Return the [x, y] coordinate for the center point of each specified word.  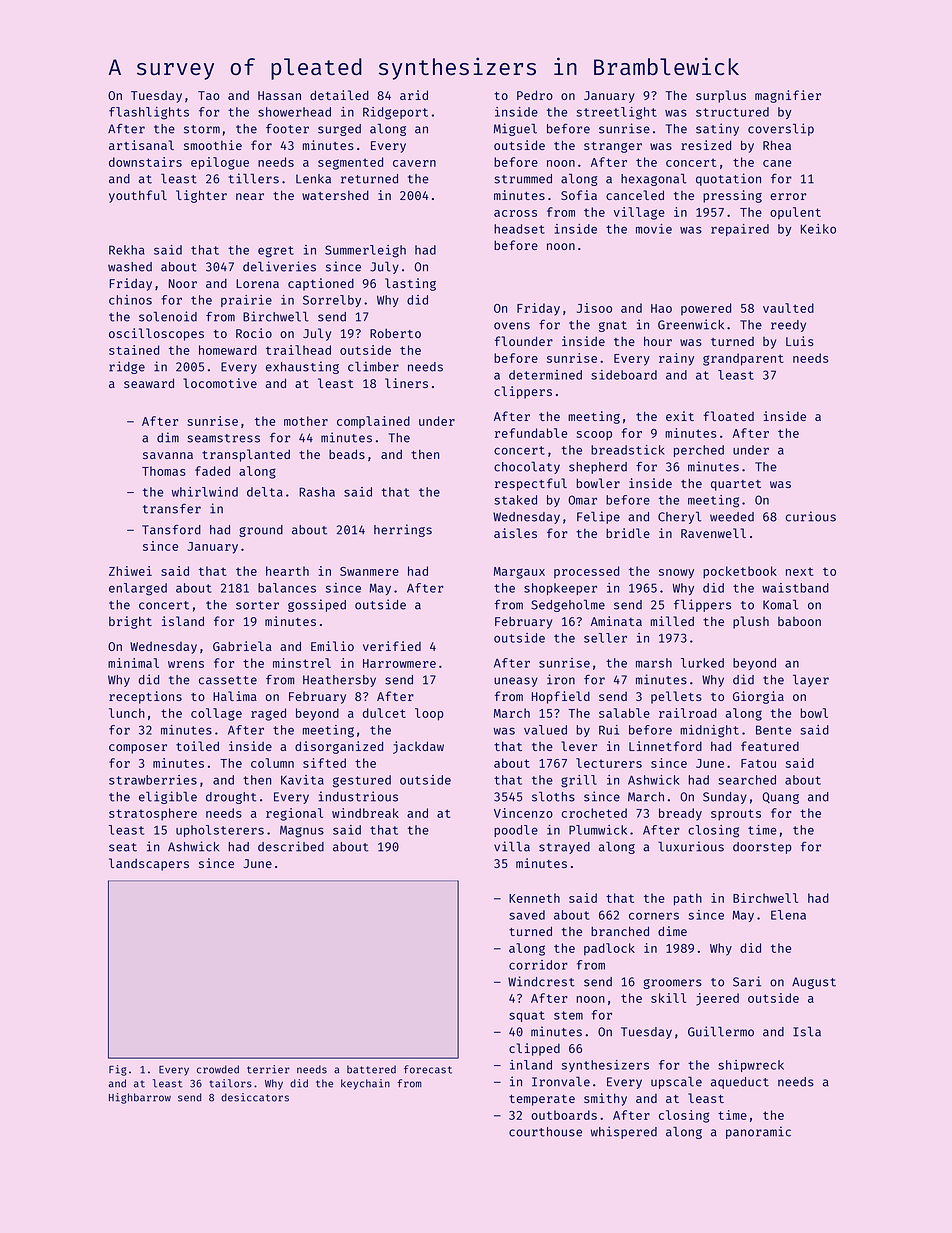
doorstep [762, 848]
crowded [218, 1069]
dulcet [384, 713]
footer [287, 129]
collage [216, 714]
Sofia [579, 195]
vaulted [788, 308]
